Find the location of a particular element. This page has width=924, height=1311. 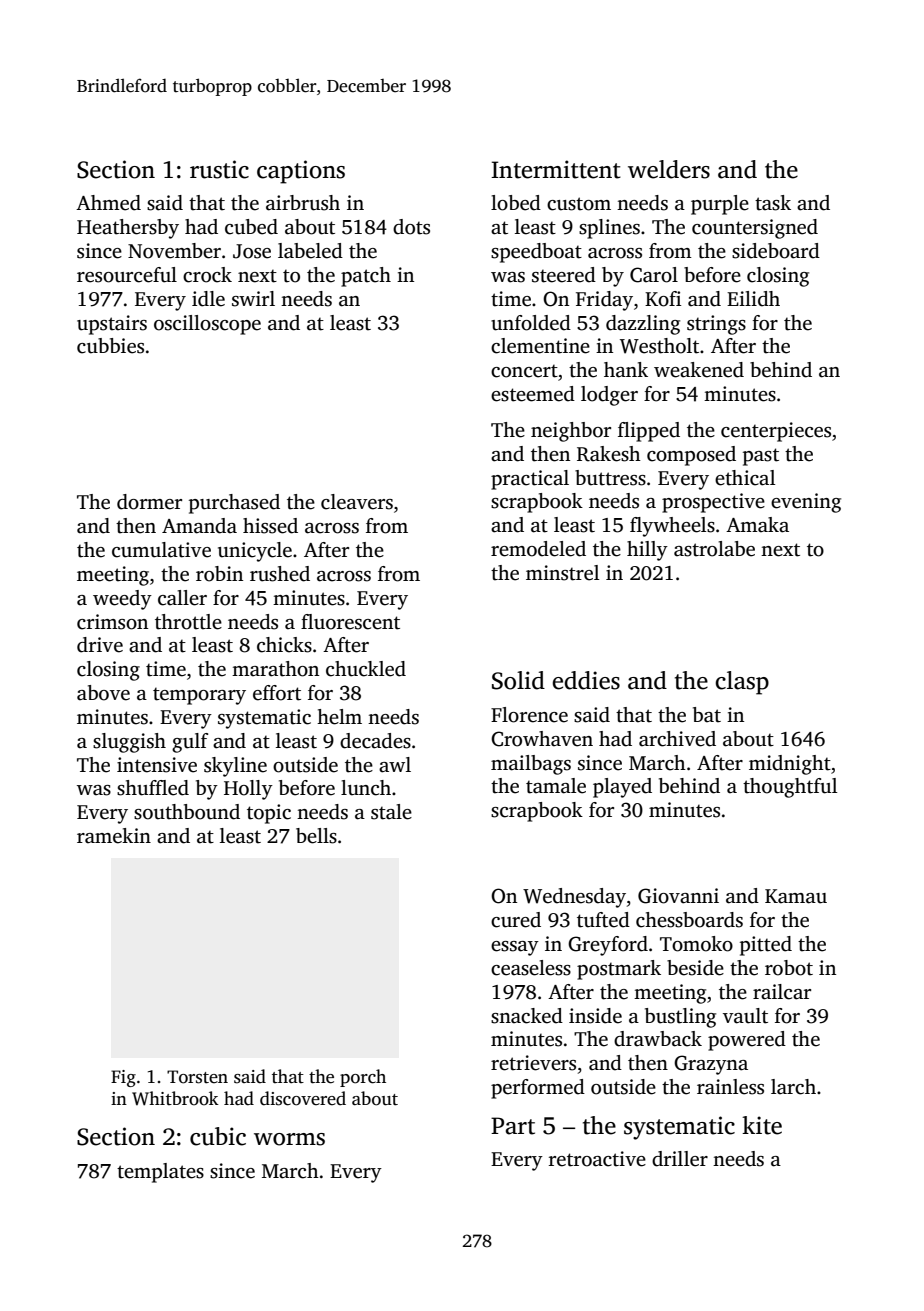

midnight is located at coordinates (790, 765).
